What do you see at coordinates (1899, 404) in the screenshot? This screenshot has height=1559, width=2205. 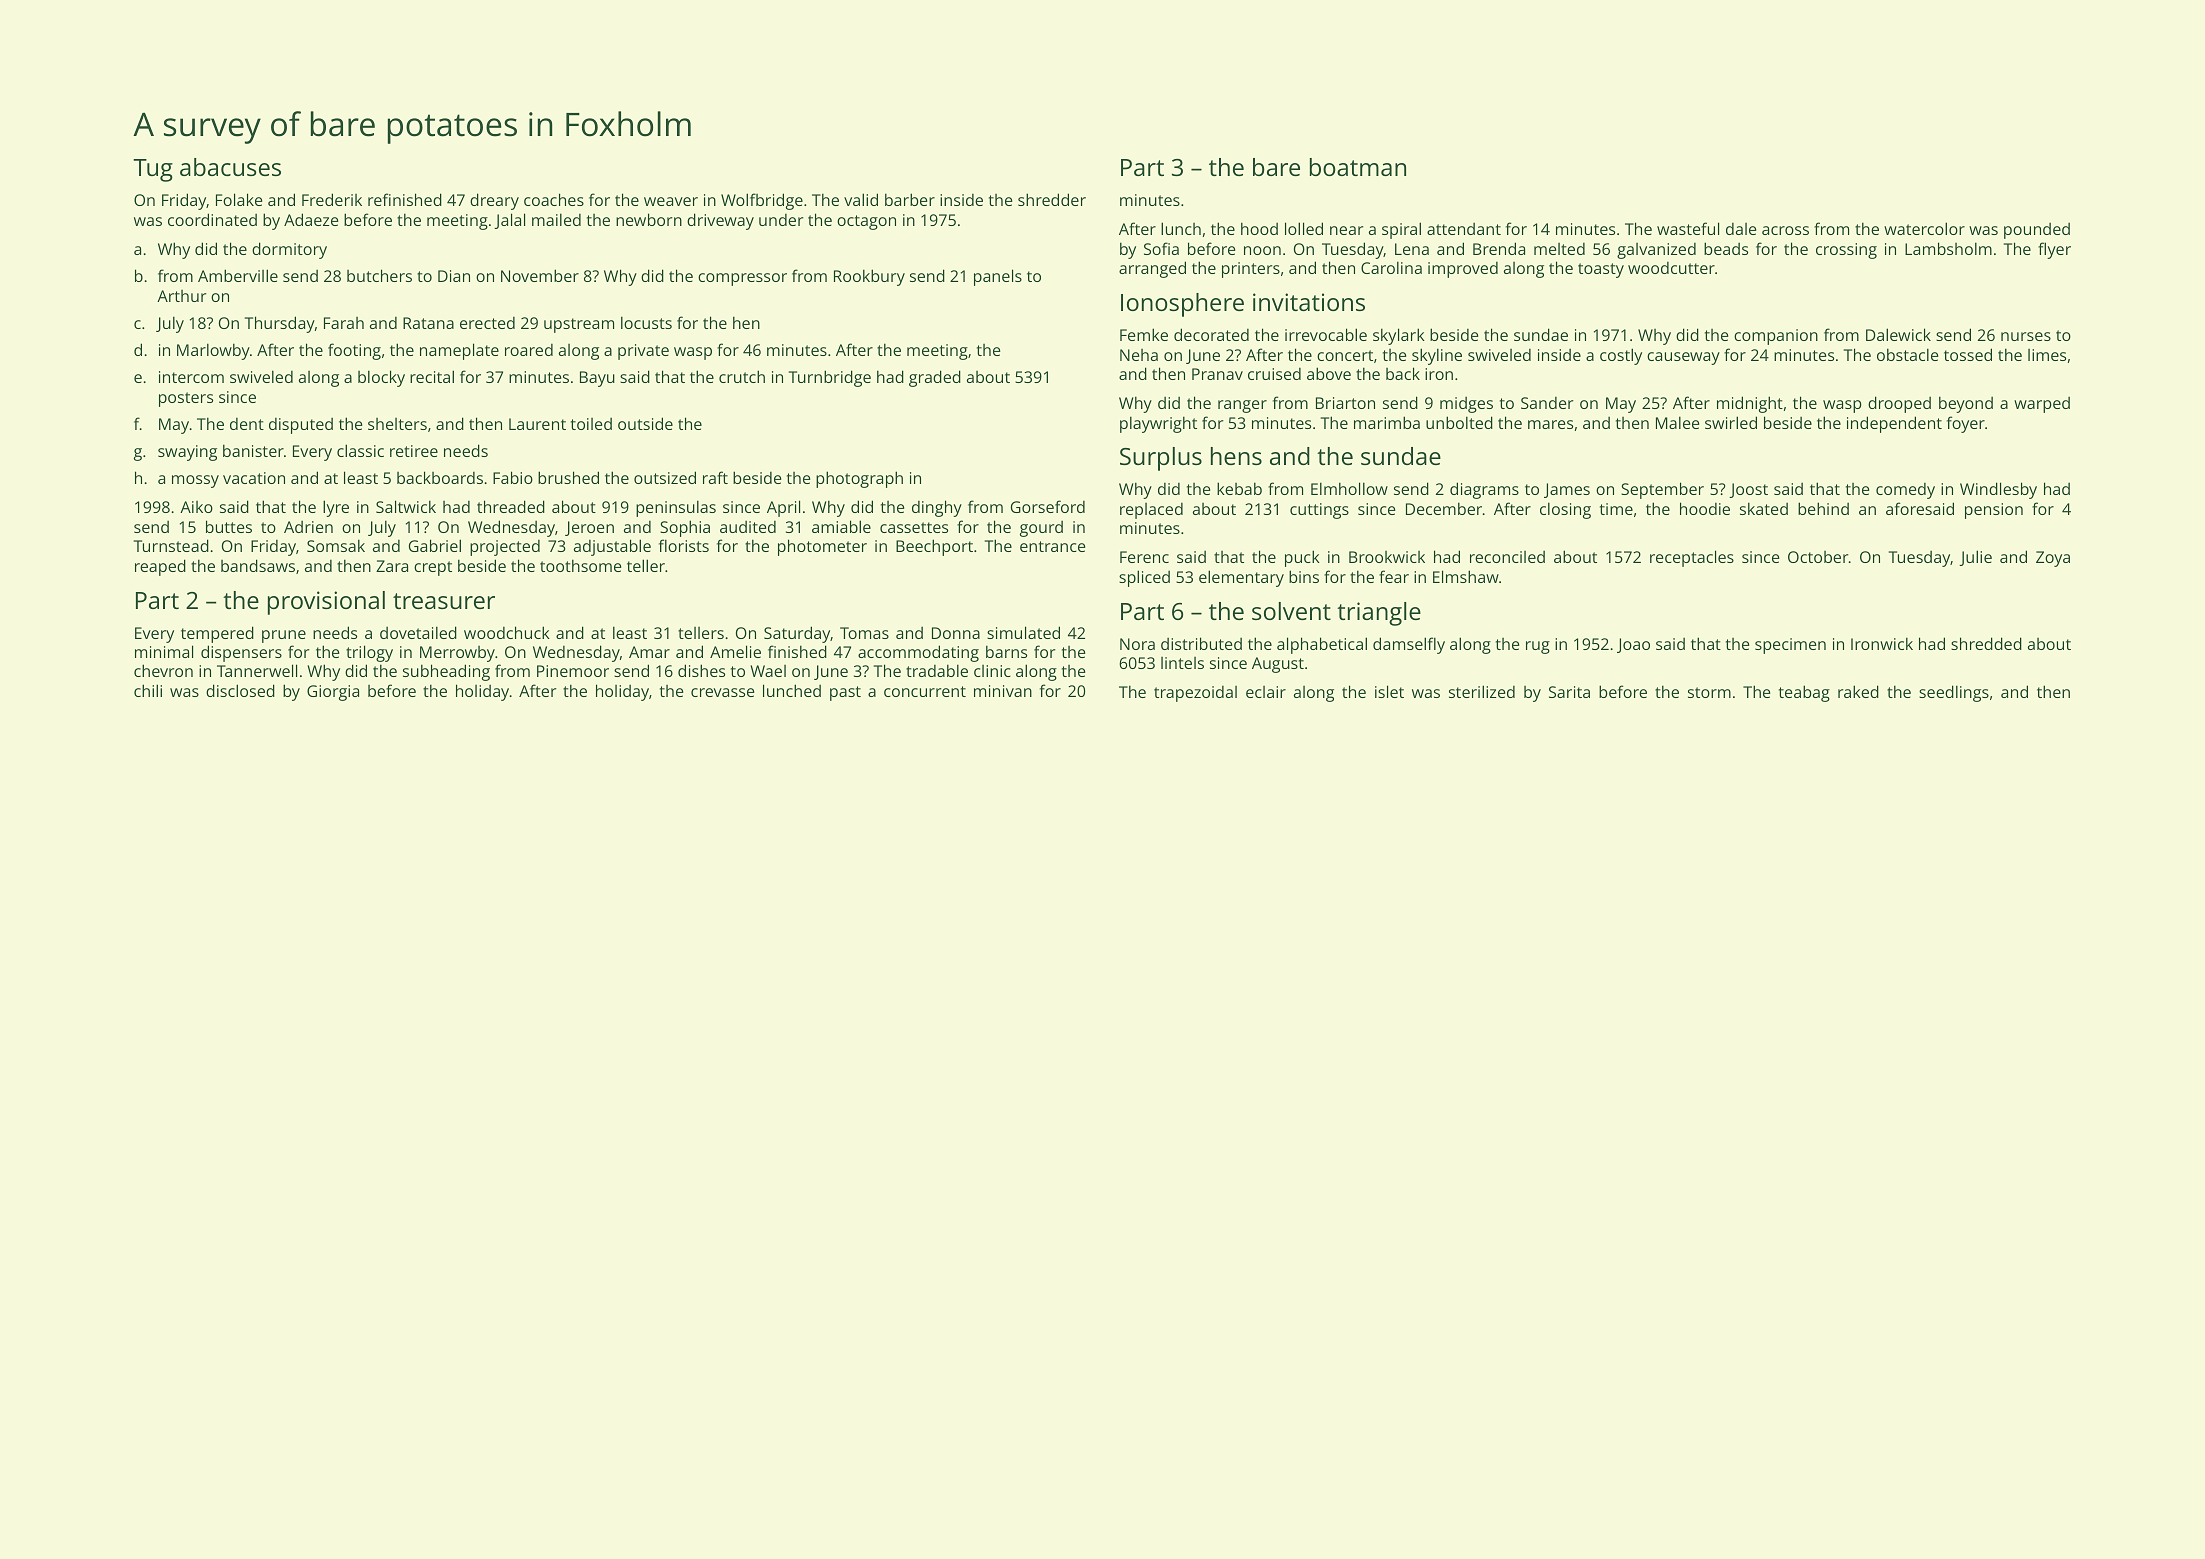 I see `drooped` at bounding box center [1899, 404].
